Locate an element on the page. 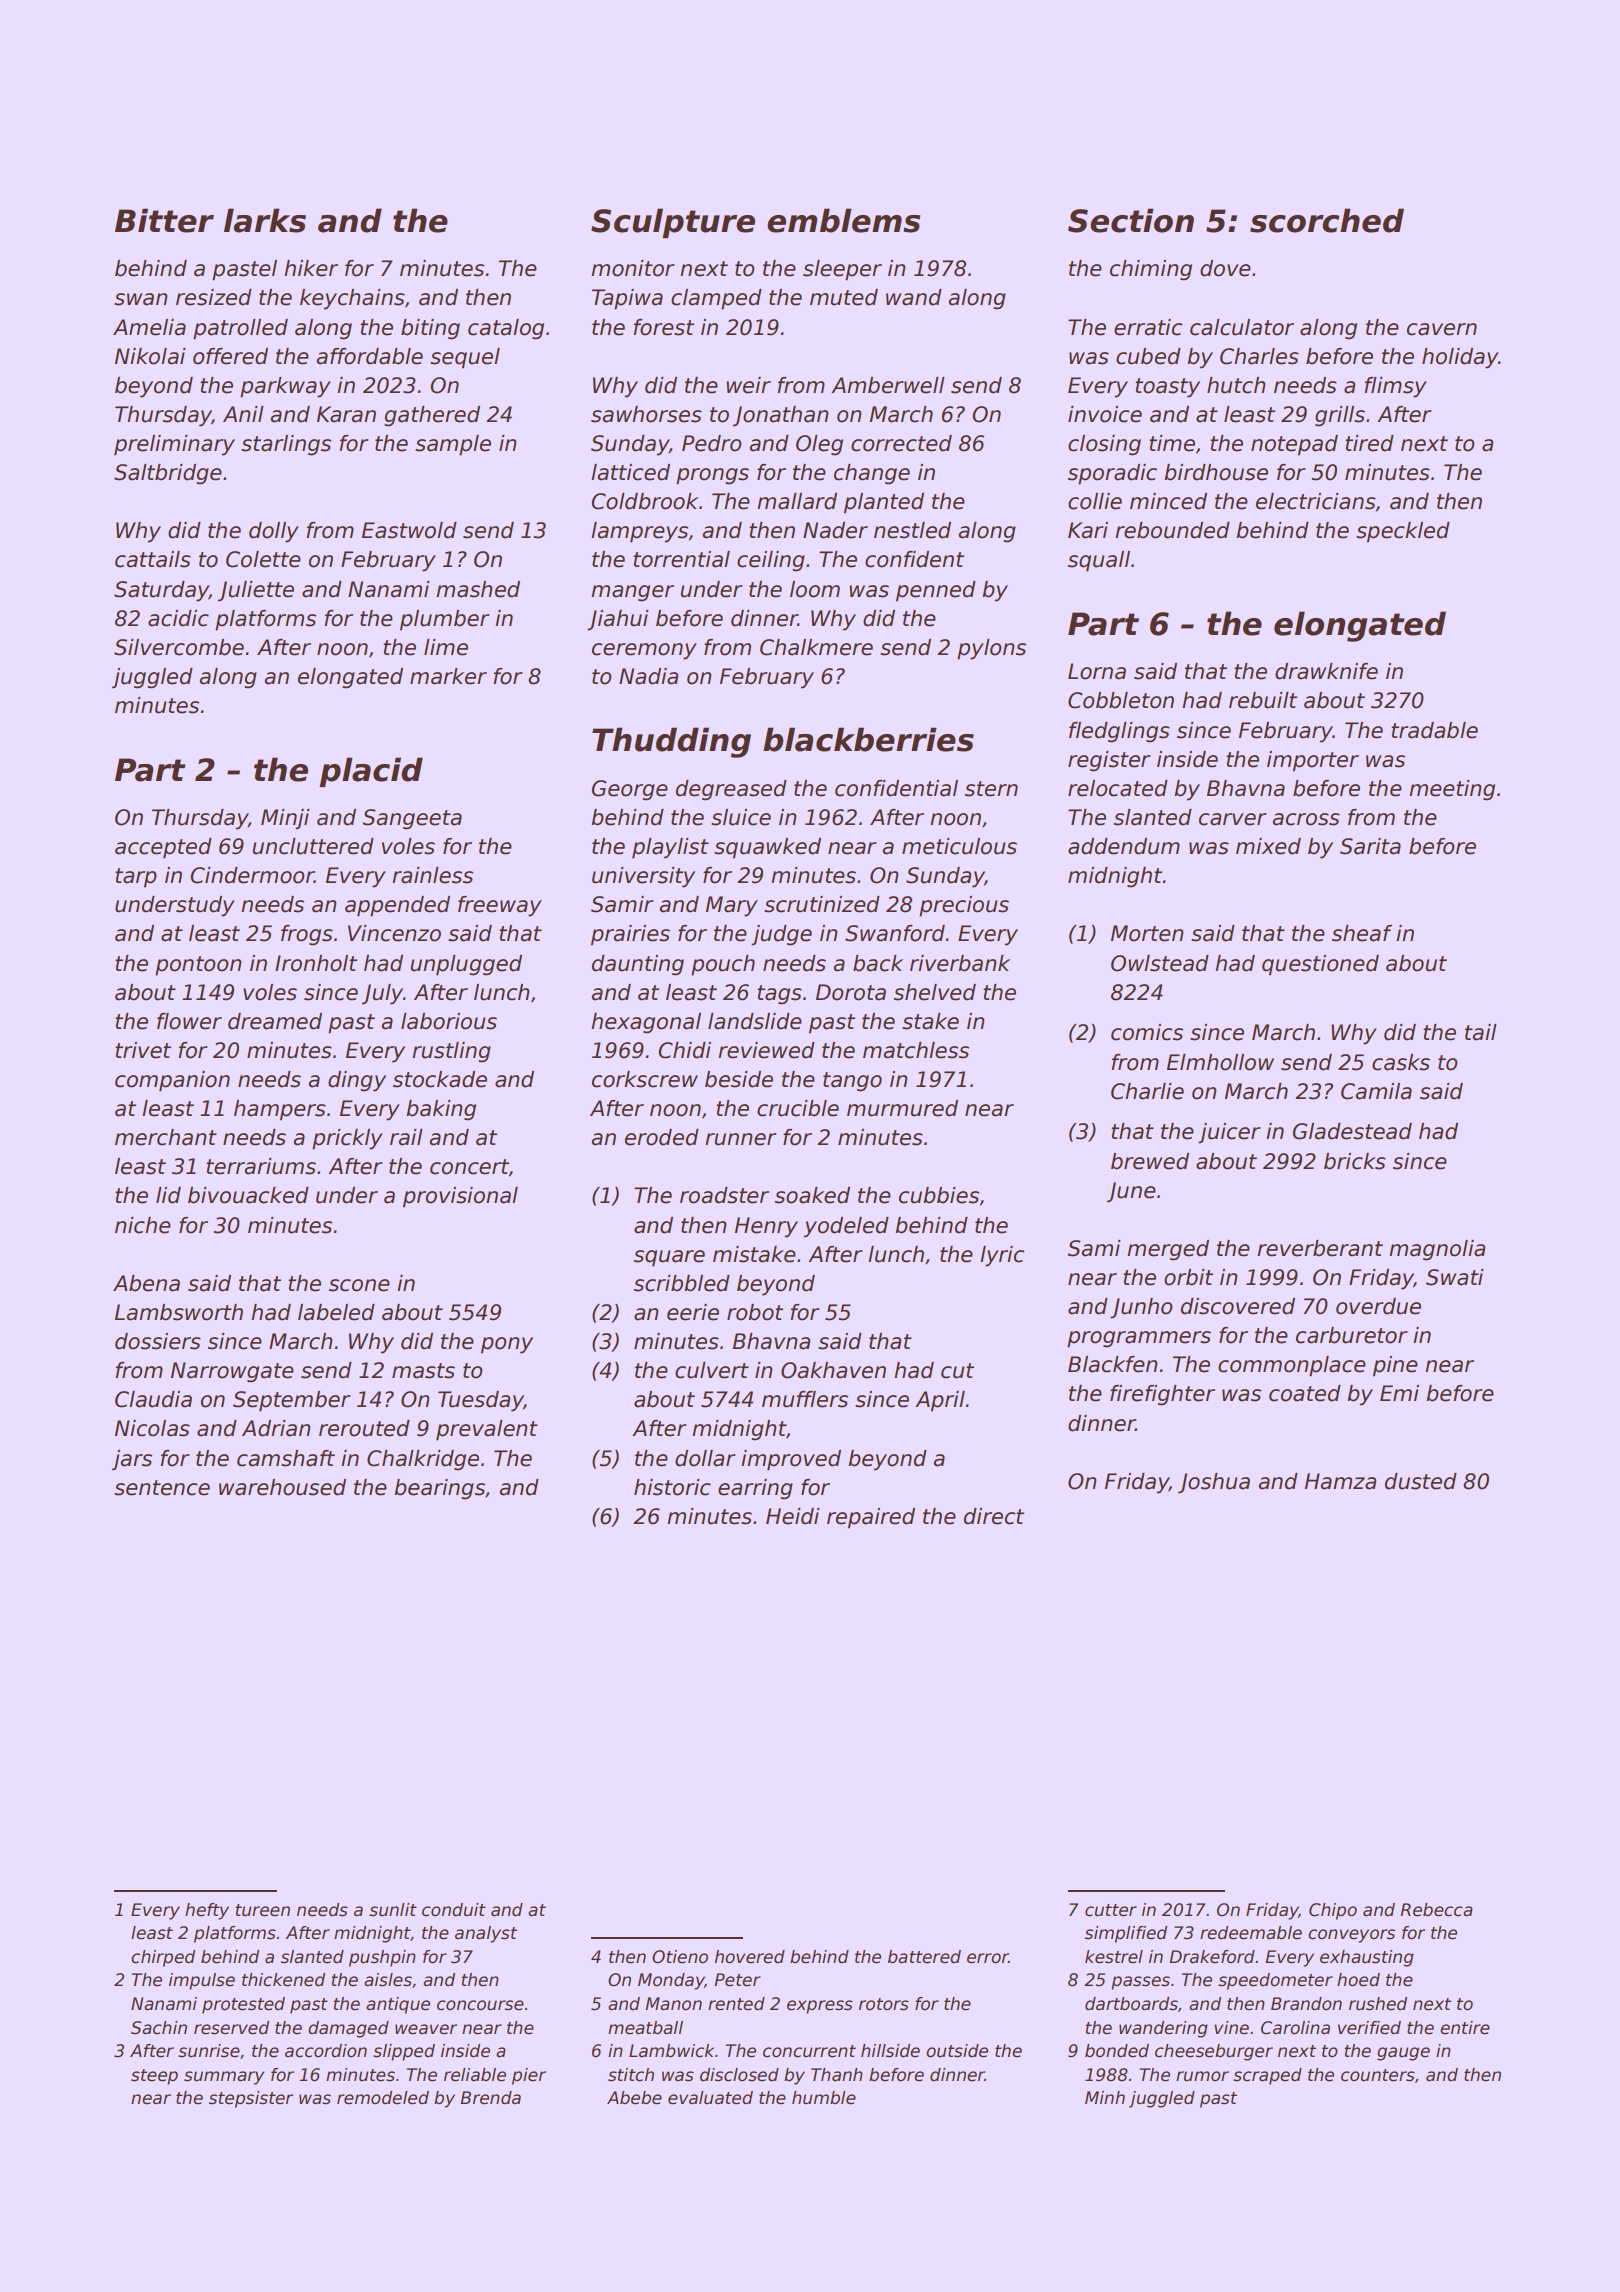 The height and width of the page is (2292, 1620). juicer is located at coordinates (1229, 1133).
